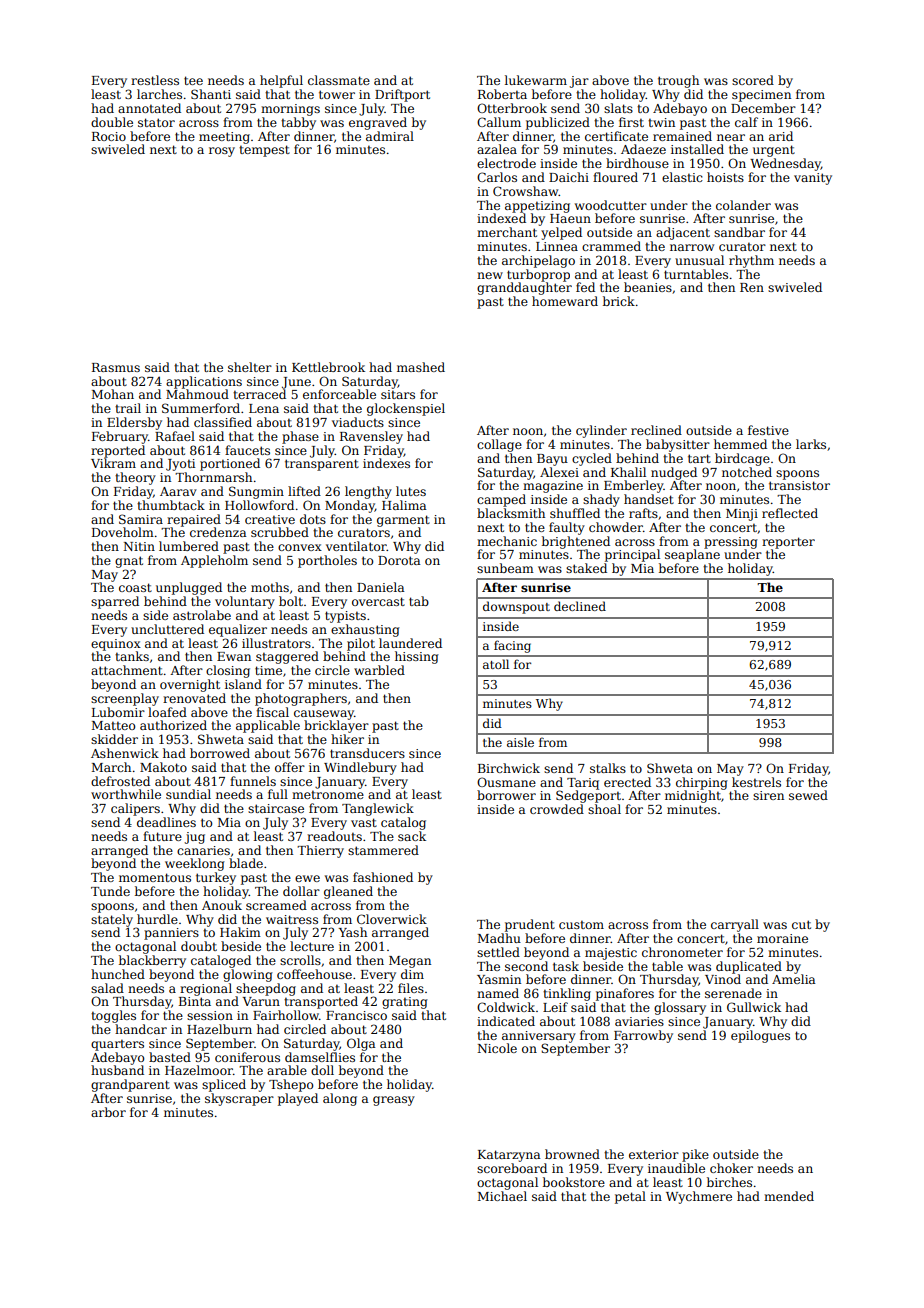  What do you see at coordinates (756, 782) in the image?
I see `kestrels` at bounding box center [756, 782].
